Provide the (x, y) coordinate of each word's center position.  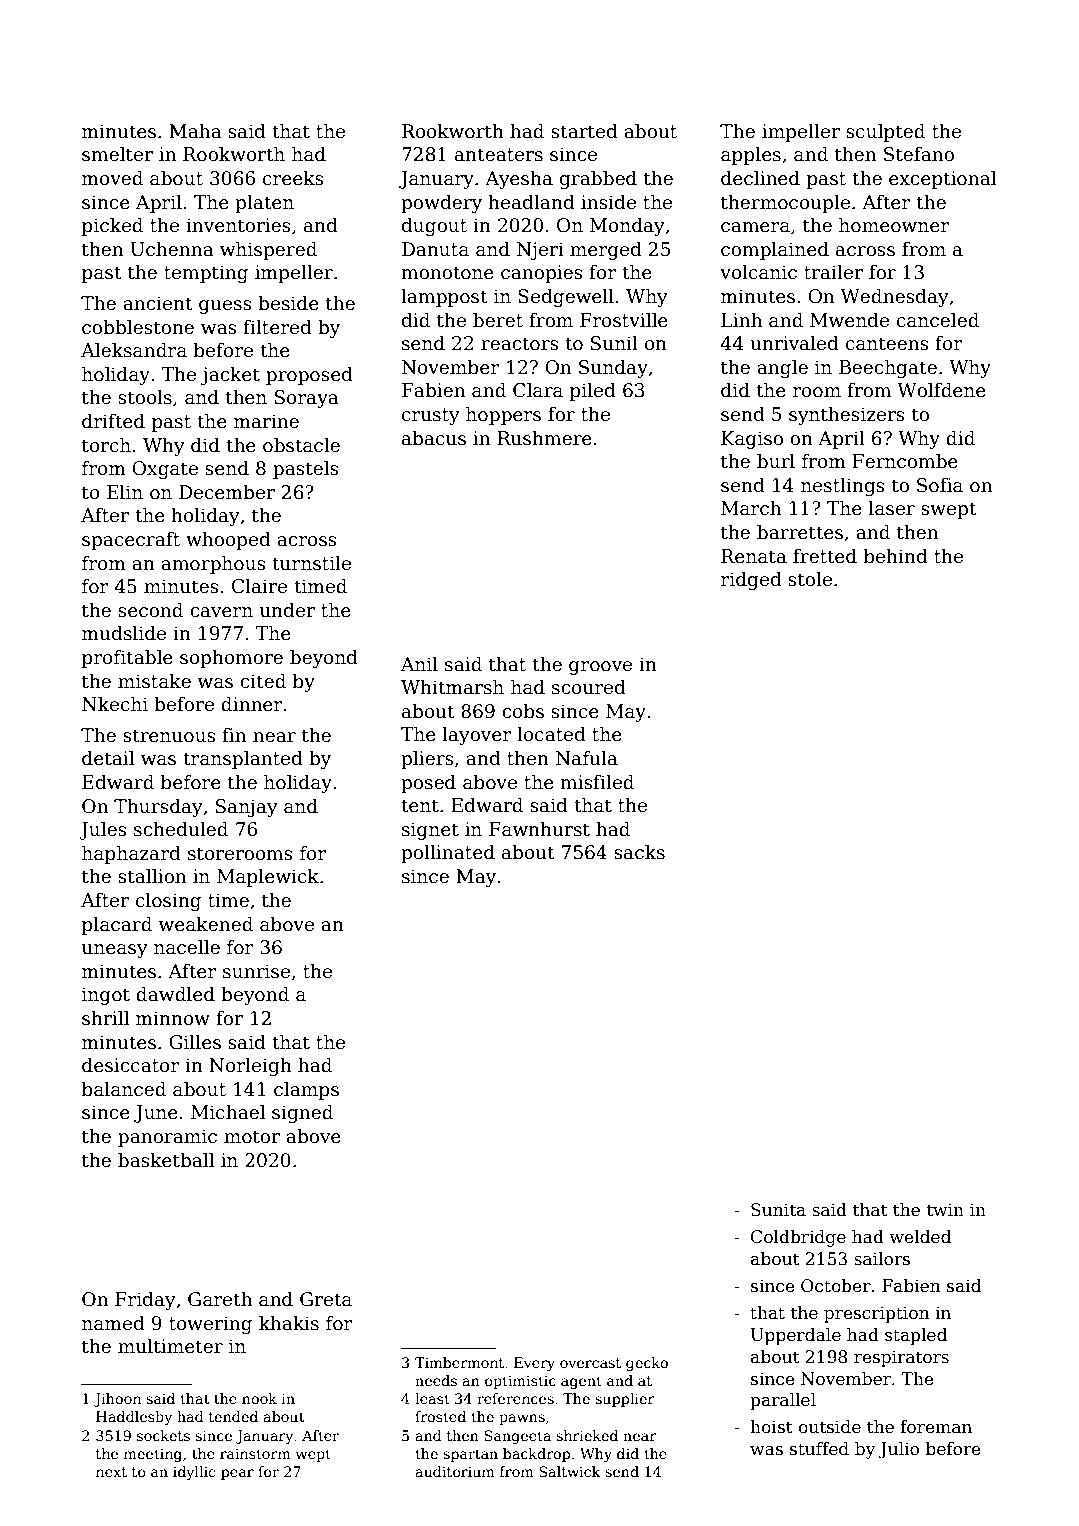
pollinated (448, 853)
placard (117, 925)
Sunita (778, 1210)
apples (751, 155)
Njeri (540, 251)
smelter (117, 154)
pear (237, 1474)
